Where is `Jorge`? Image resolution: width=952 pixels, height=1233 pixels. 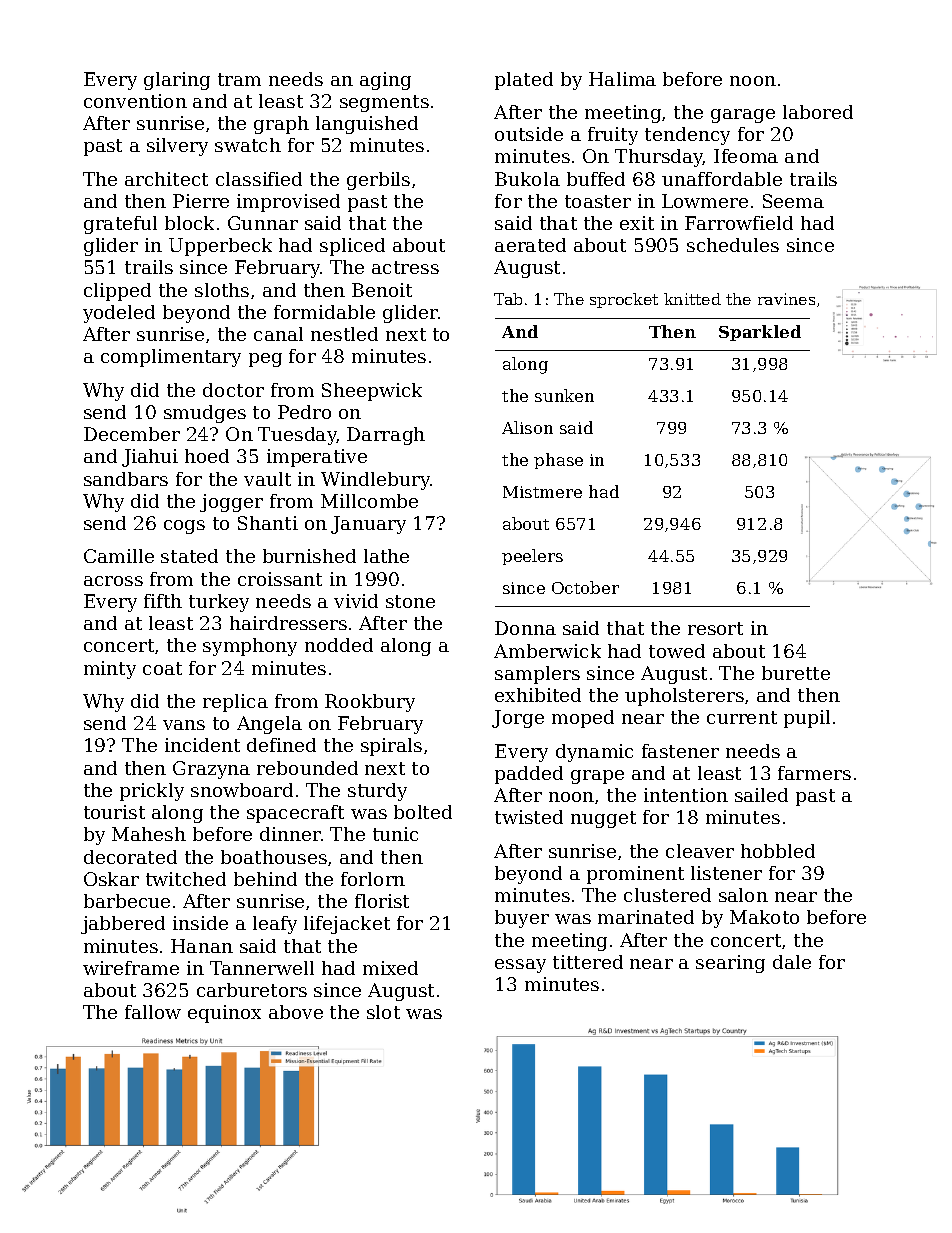
Jorge is located at coordinates (518, 719).
